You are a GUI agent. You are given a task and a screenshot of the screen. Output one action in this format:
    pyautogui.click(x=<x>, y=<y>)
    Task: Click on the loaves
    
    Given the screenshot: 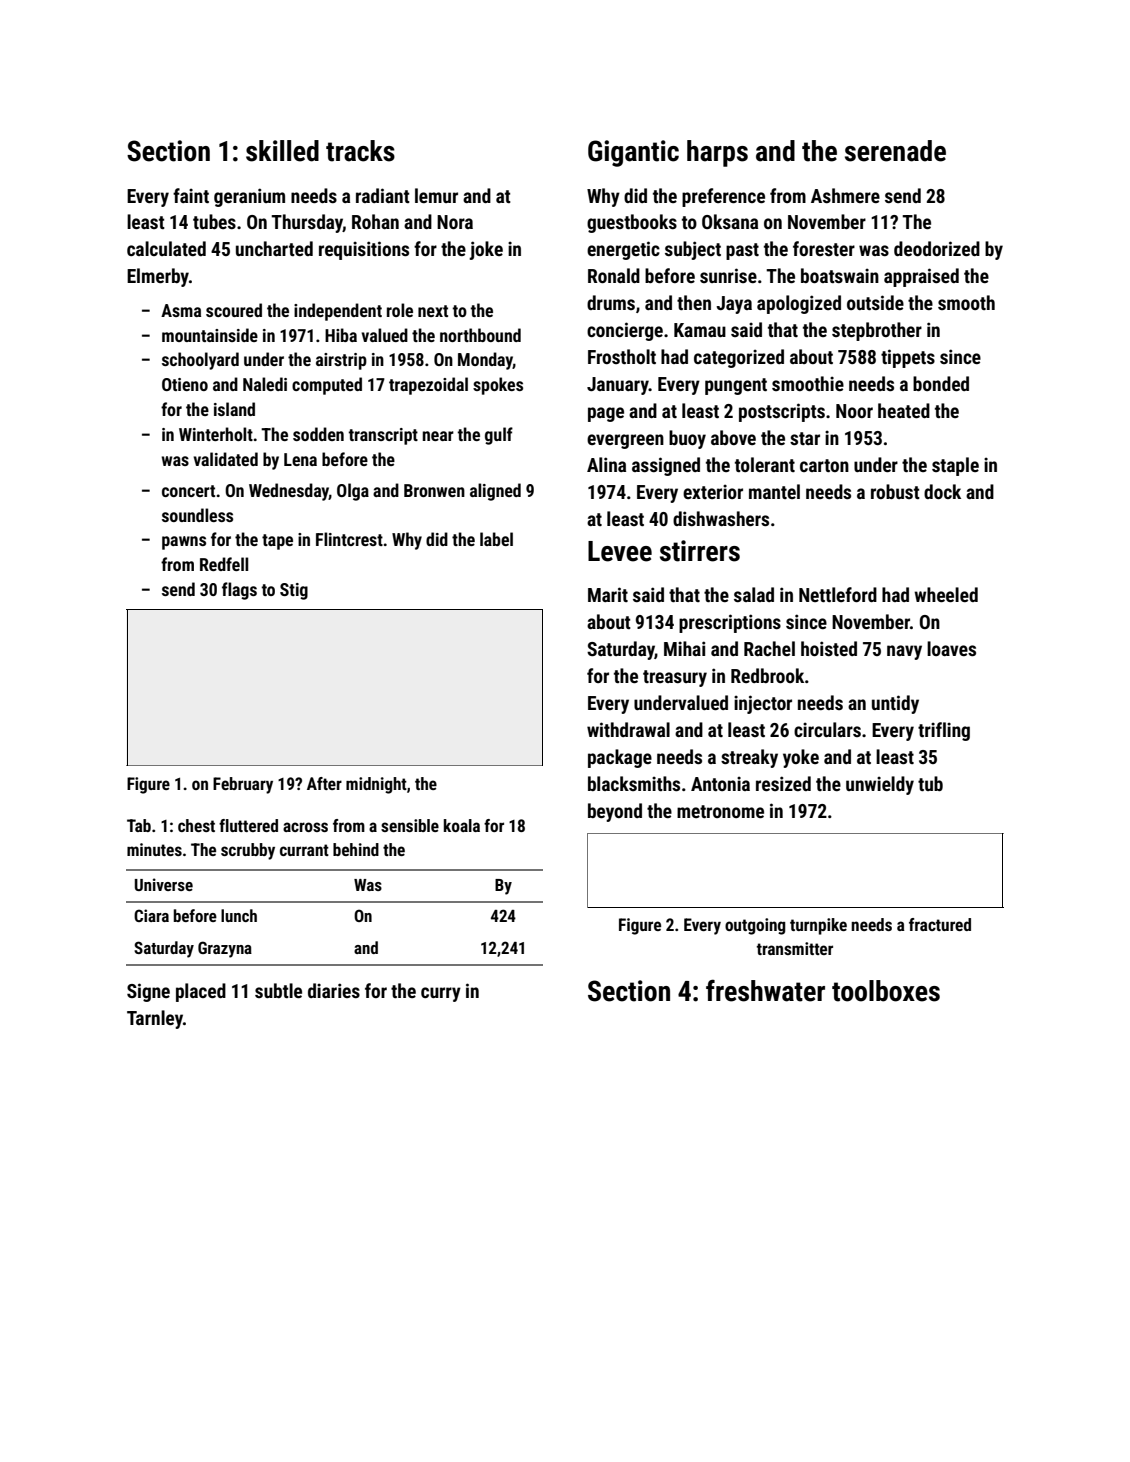 What is the action you would take?
    pyautogui.click(x=951, y=648)
